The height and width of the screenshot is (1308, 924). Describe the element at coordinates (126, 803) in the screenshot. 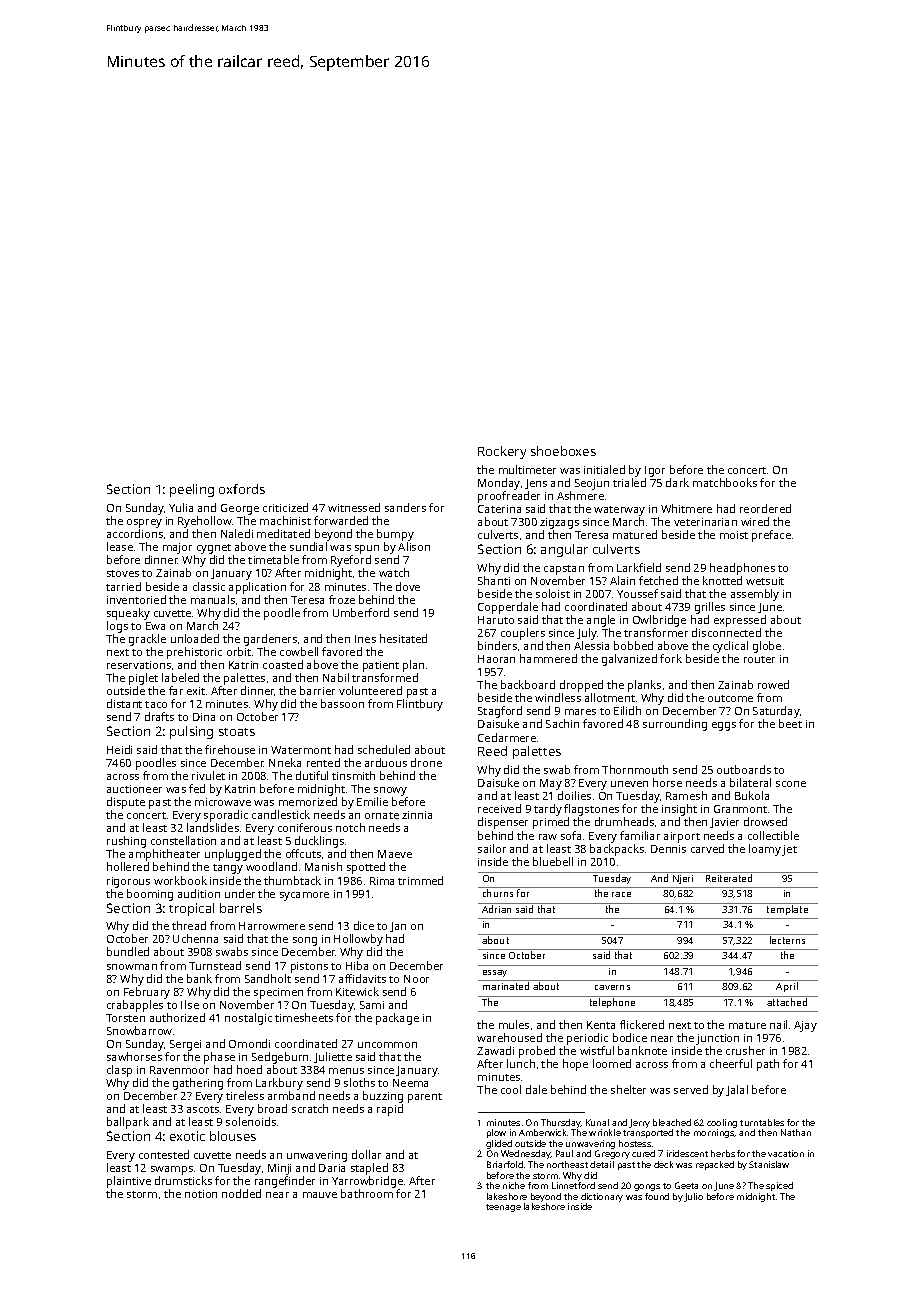

I see `dispute` at that location.
